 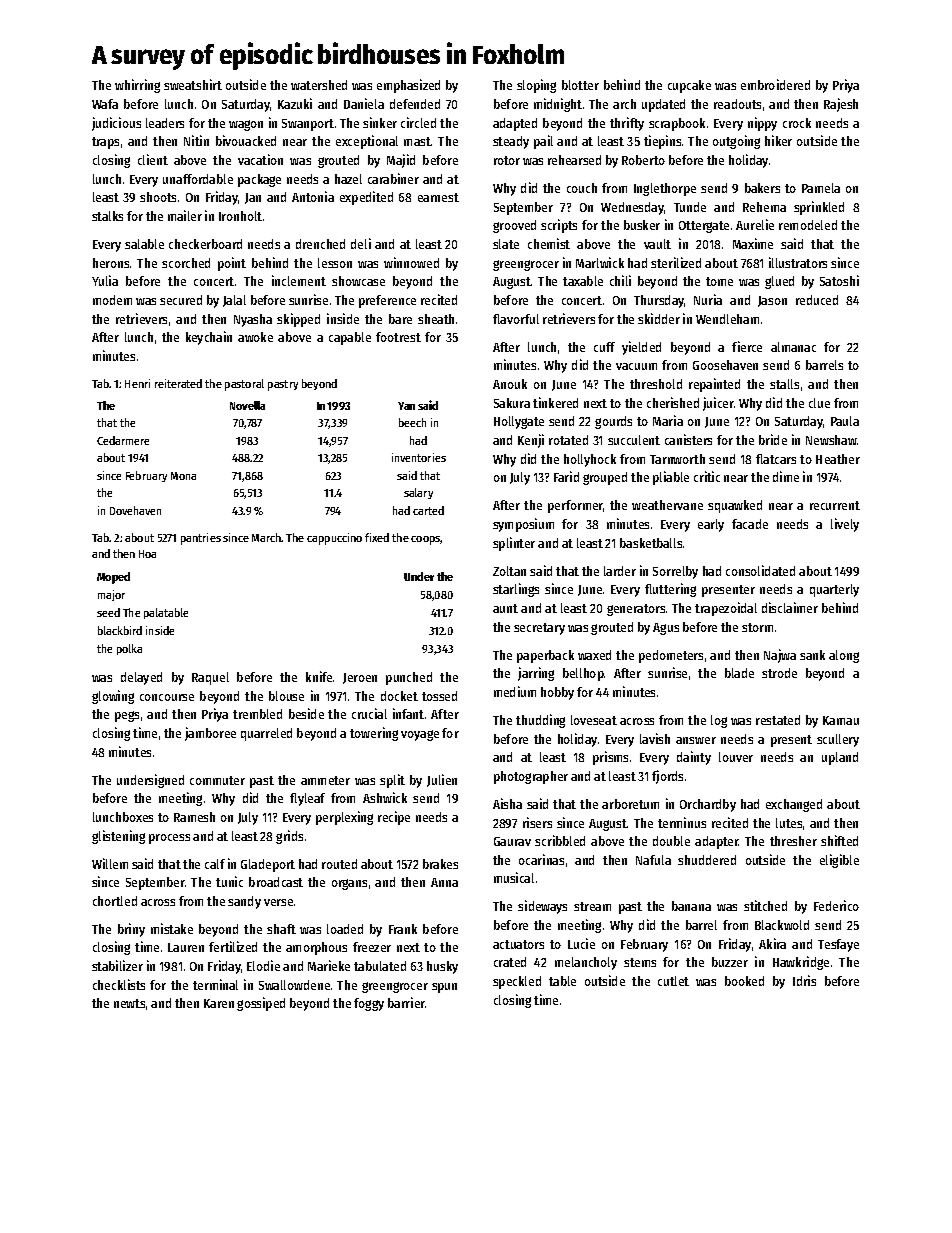 I want to click on log, so click(x=719, y=721).
